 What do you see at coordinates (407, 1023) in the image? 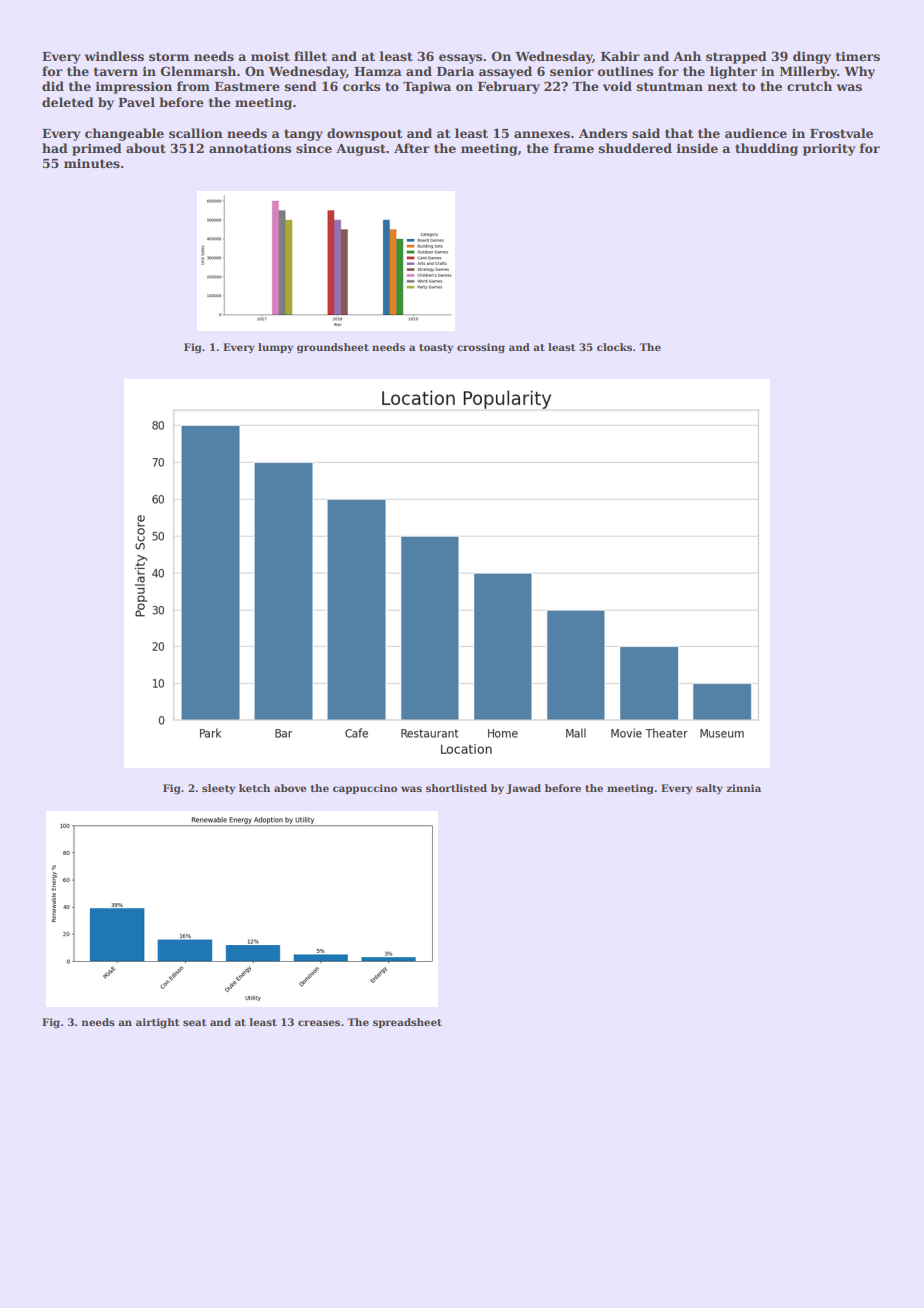
I see `spreadsheet` at bounding box center [407, 1023].
